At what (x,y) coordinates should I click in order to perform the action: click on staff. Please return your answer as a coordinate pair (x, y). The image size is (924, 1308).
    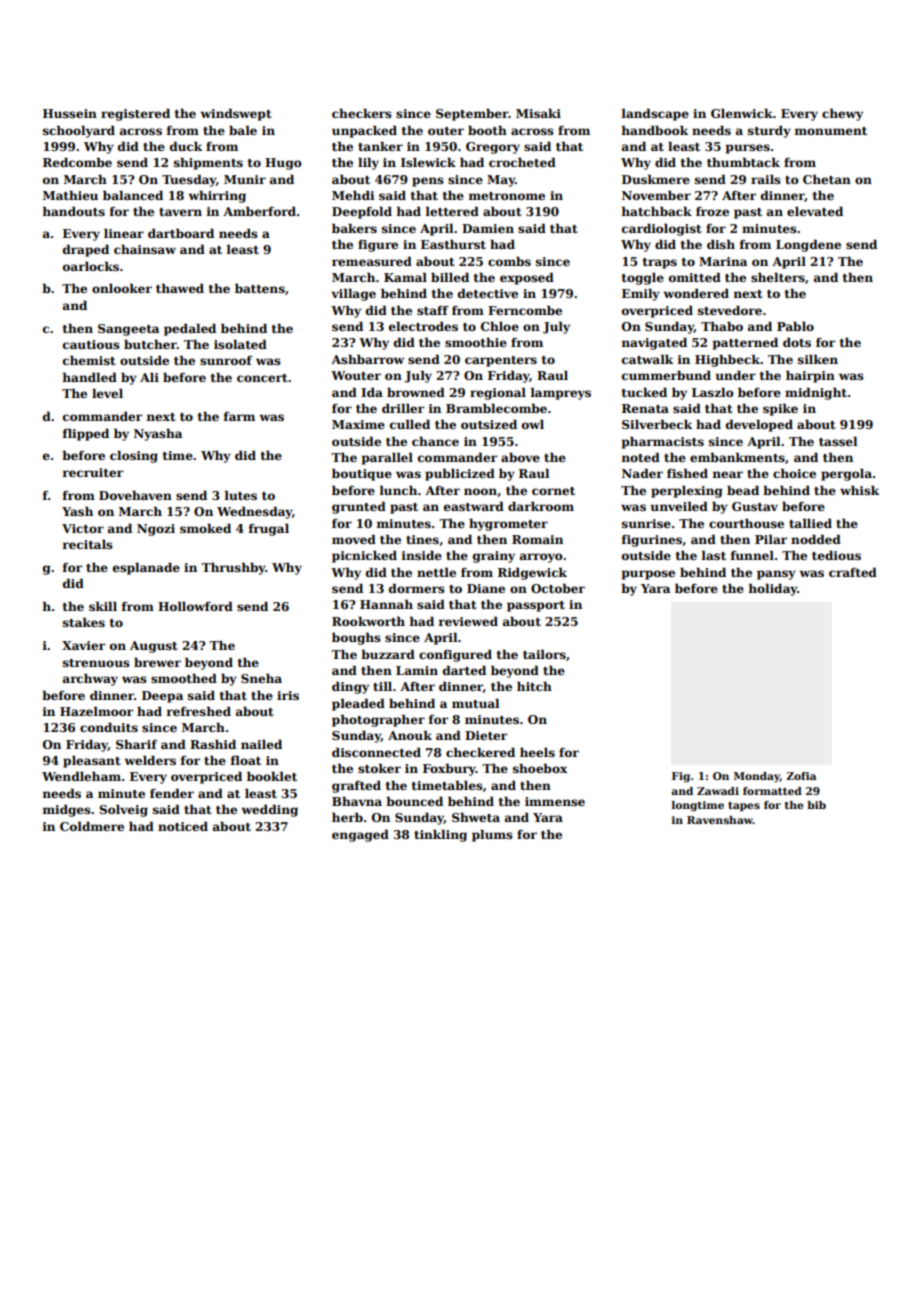
    Looking at the image, I should click on (433, 310).
